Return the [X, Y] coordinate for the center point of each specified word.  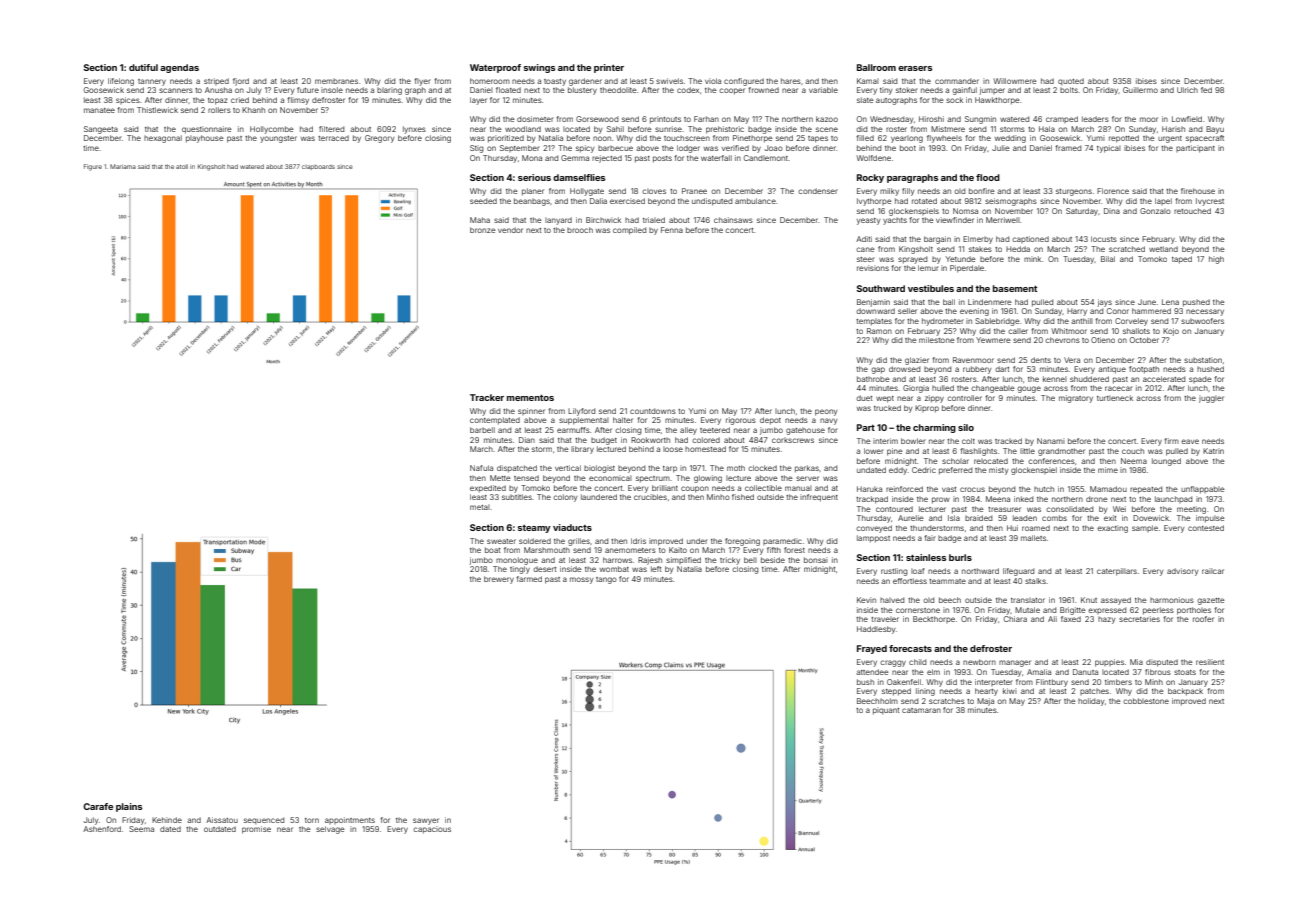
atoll [182, 166]
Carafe [98, 806]
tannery [152, 82]
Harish [1173, 129]
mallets [1033, 538]
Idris [638, 541]
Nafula [481, 468]
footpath [1144, 370]
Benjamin [873, 303]
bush [865, 682]
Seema [141, 829]
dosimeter [535, 119]
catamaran [921, 710]
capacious [432, 830]
